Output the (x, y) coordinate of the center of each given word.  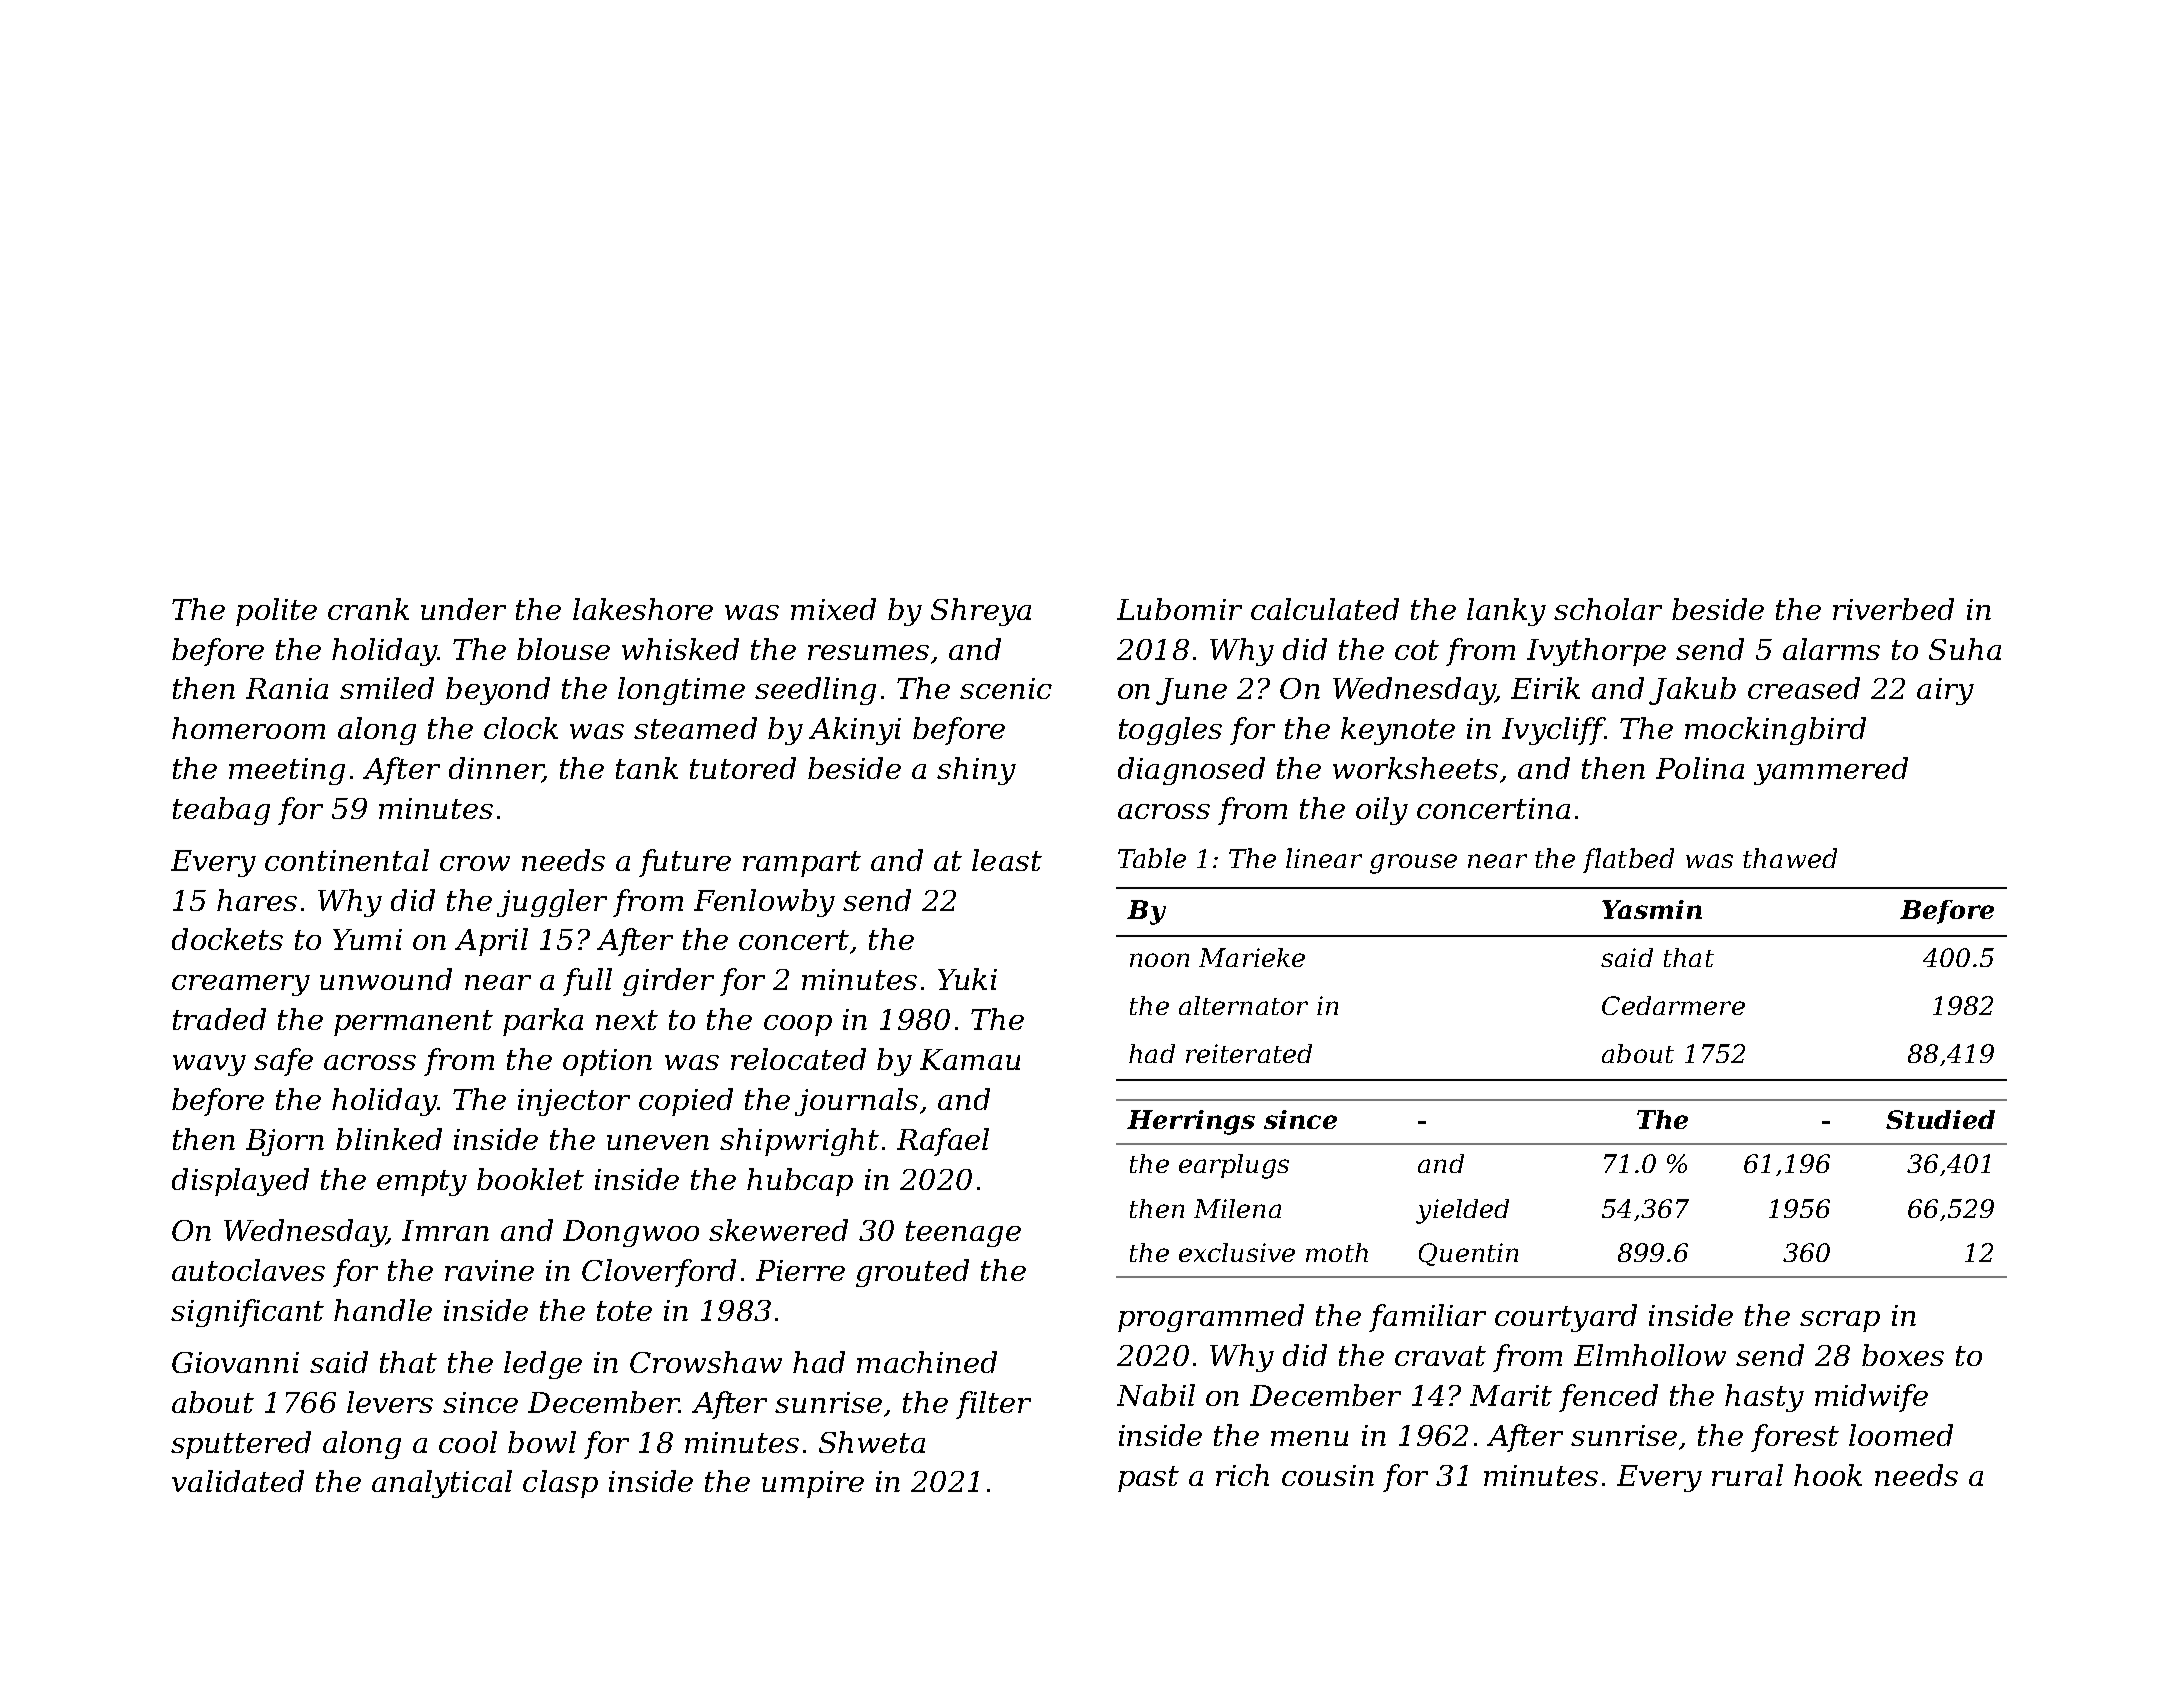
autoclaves (248, 1270)
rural (1747, 1475)
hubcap (800, 1182)
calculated (1325, 609)
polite (276, 612)
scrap (1840, 1321)
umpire (813, 1484)
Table (1152, 858)
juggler (552, 903)
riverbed (1893, 609)
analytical (442, 1484)
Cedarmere (1673, 1005)
